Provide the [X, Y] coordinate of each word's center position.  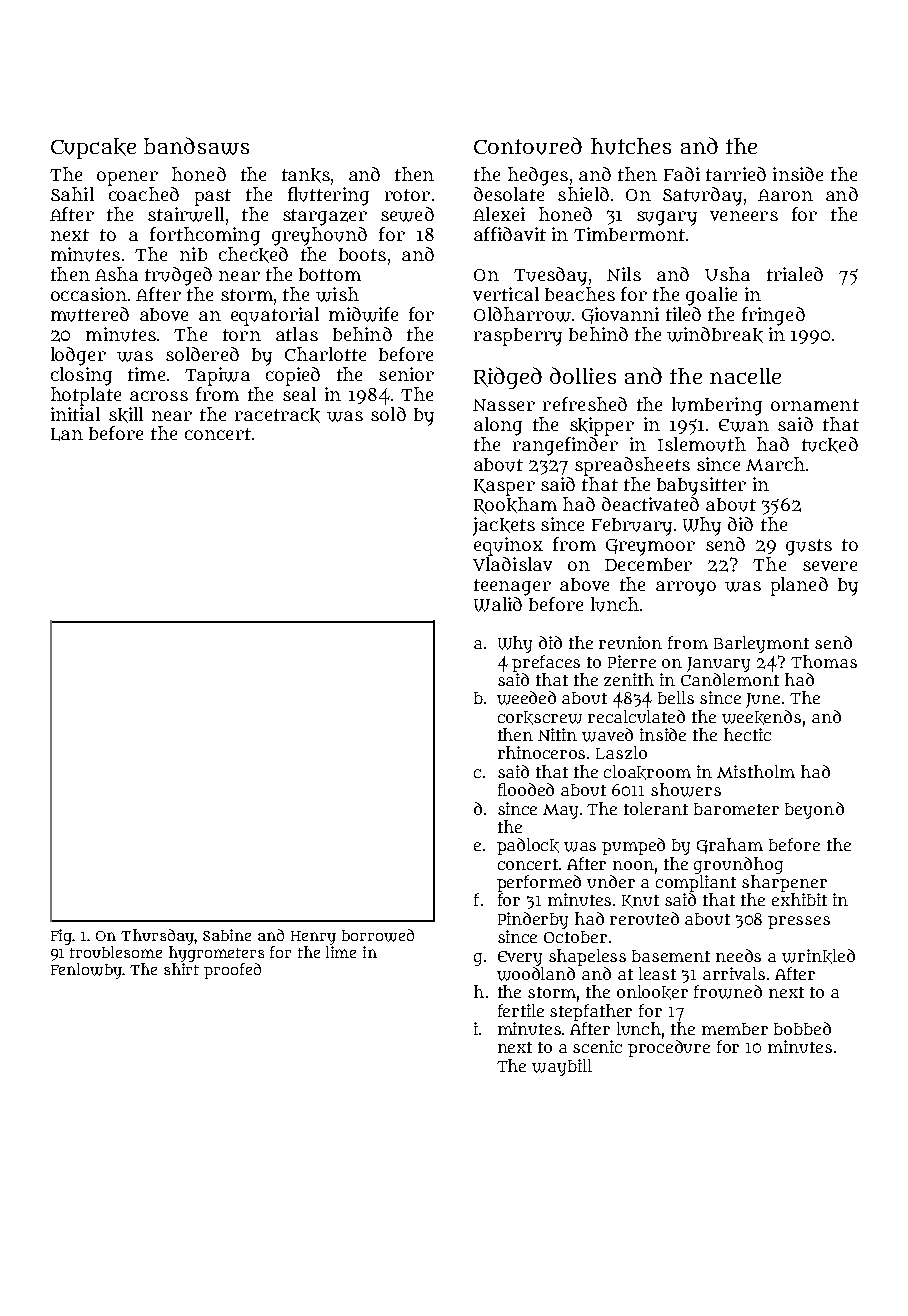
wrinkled [818, 956]
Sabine [227, 935]
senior [406, 374]
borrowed [378, 935]
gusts [809, 547]
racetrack [277, 415]
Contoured [528, 146]
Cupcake [93, 148]
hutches [631, 146]
